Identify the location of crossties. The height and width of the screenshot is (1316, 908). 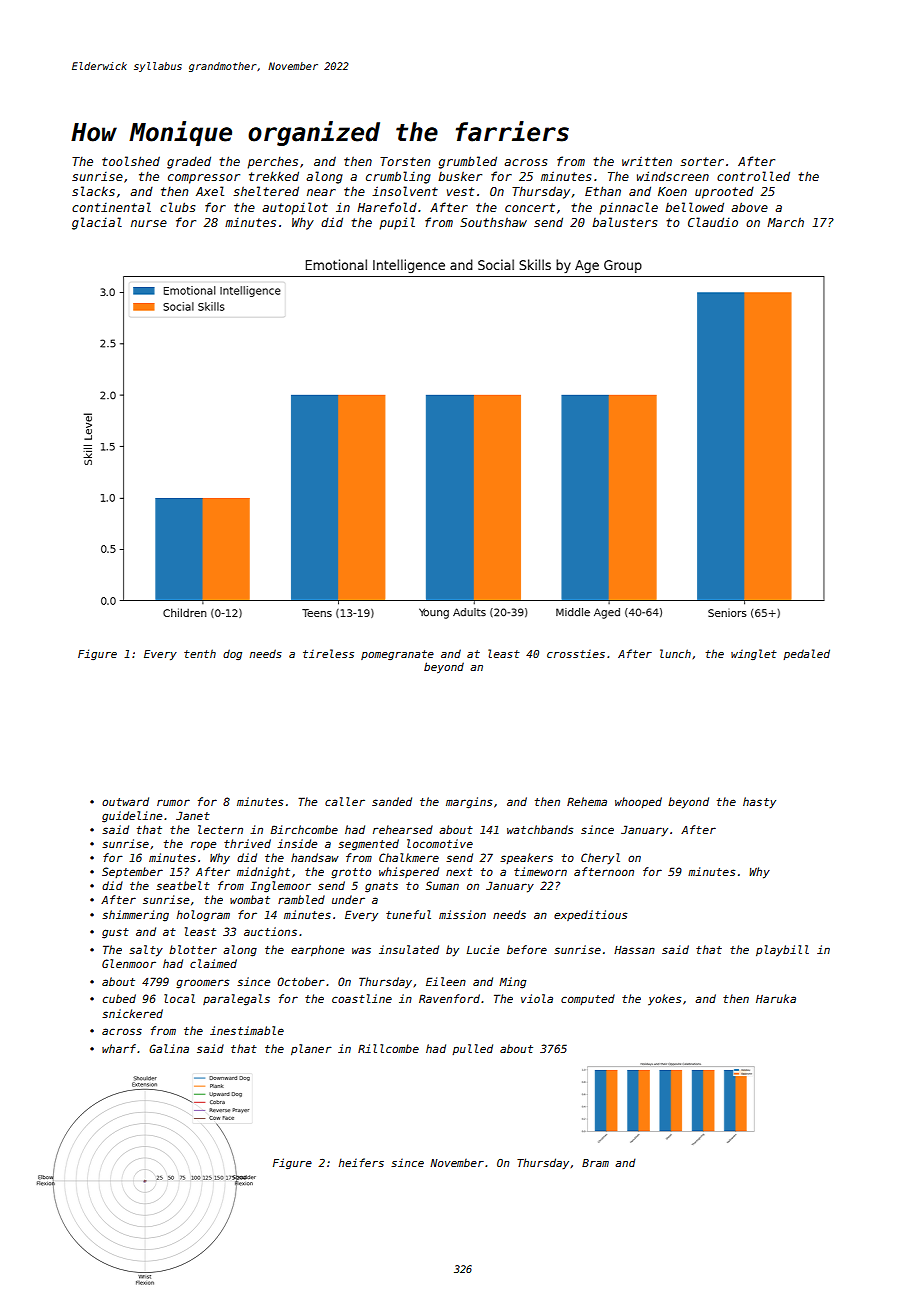
(576, 654).
